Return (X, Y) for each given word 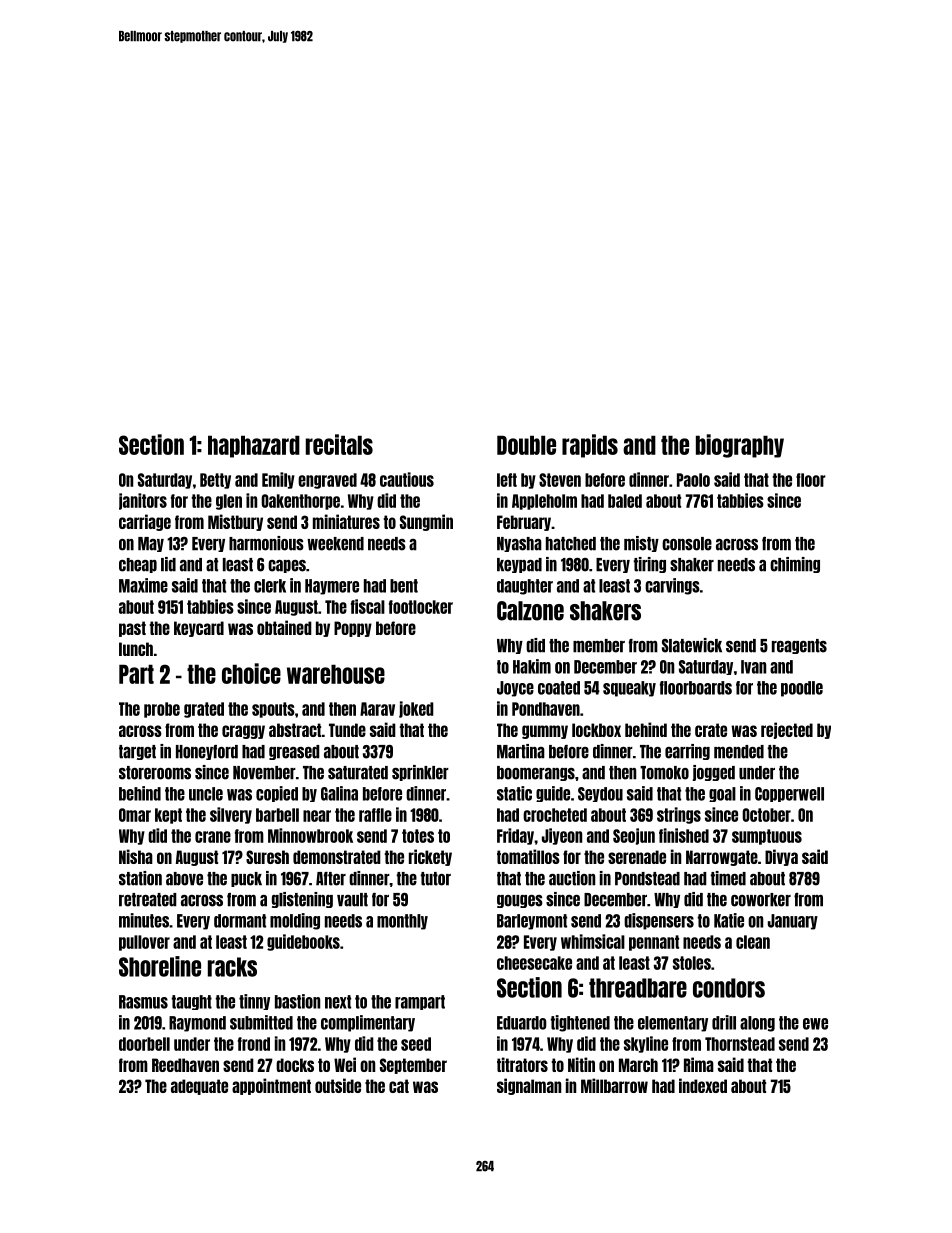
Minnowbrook (310, 835)
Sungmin (426, 522)
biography (740, 446)
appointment (271, 1086)
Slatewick (692, 645)
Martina (521, 751)
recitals (339, 444)
